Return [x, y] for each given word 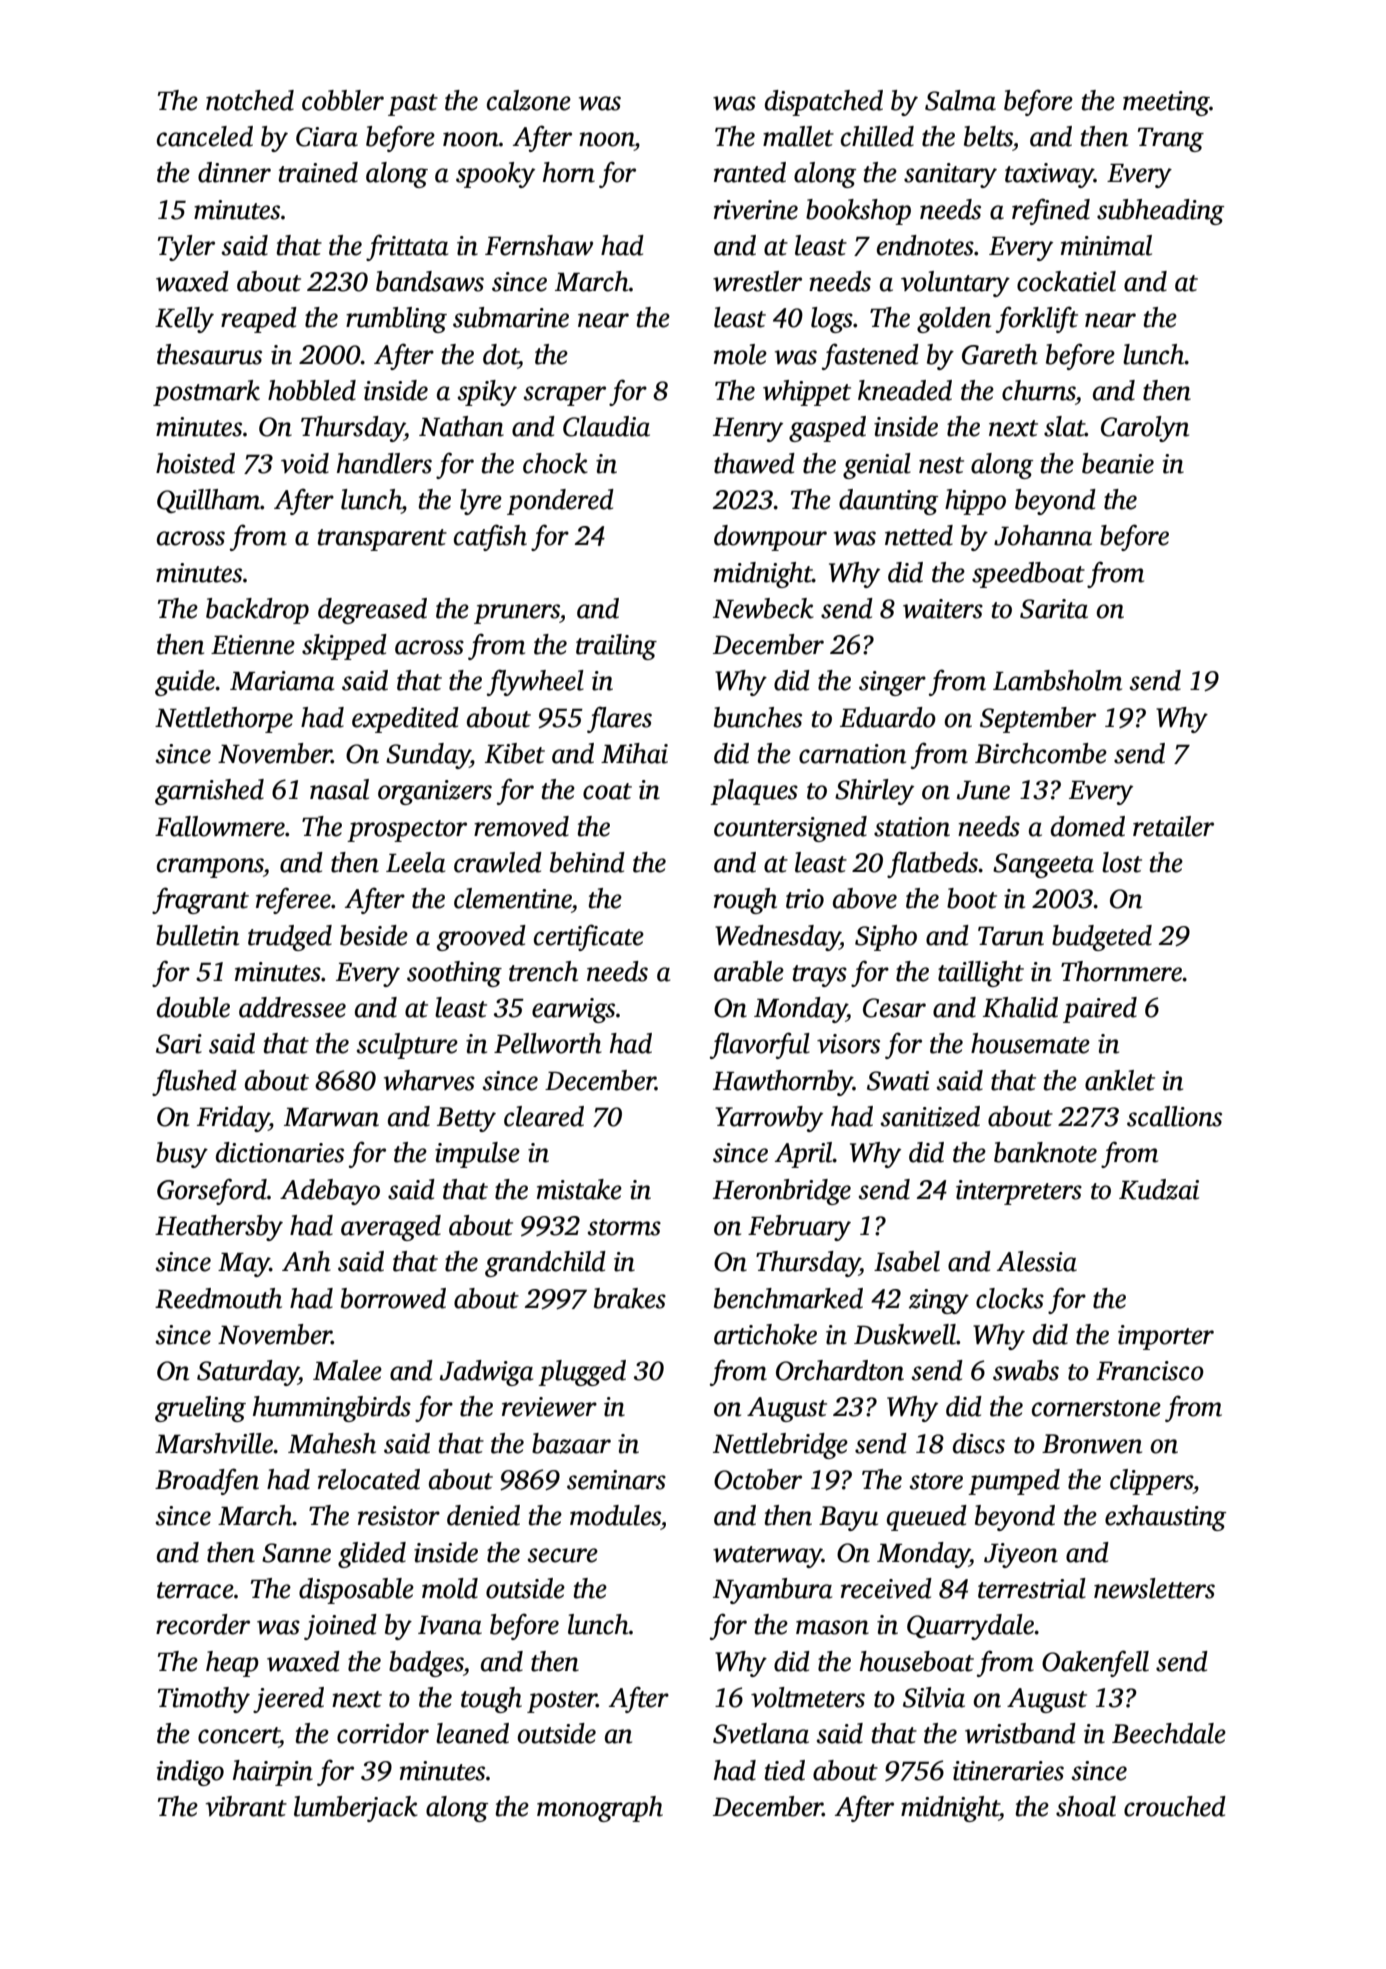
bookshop [858, 212]
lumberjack [356, 1809]
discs [979, 1443]
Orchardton [840, 1370]
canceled [205, 136]
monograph [600, 1809]
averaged [391, 1228]
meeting [1166, 103]
